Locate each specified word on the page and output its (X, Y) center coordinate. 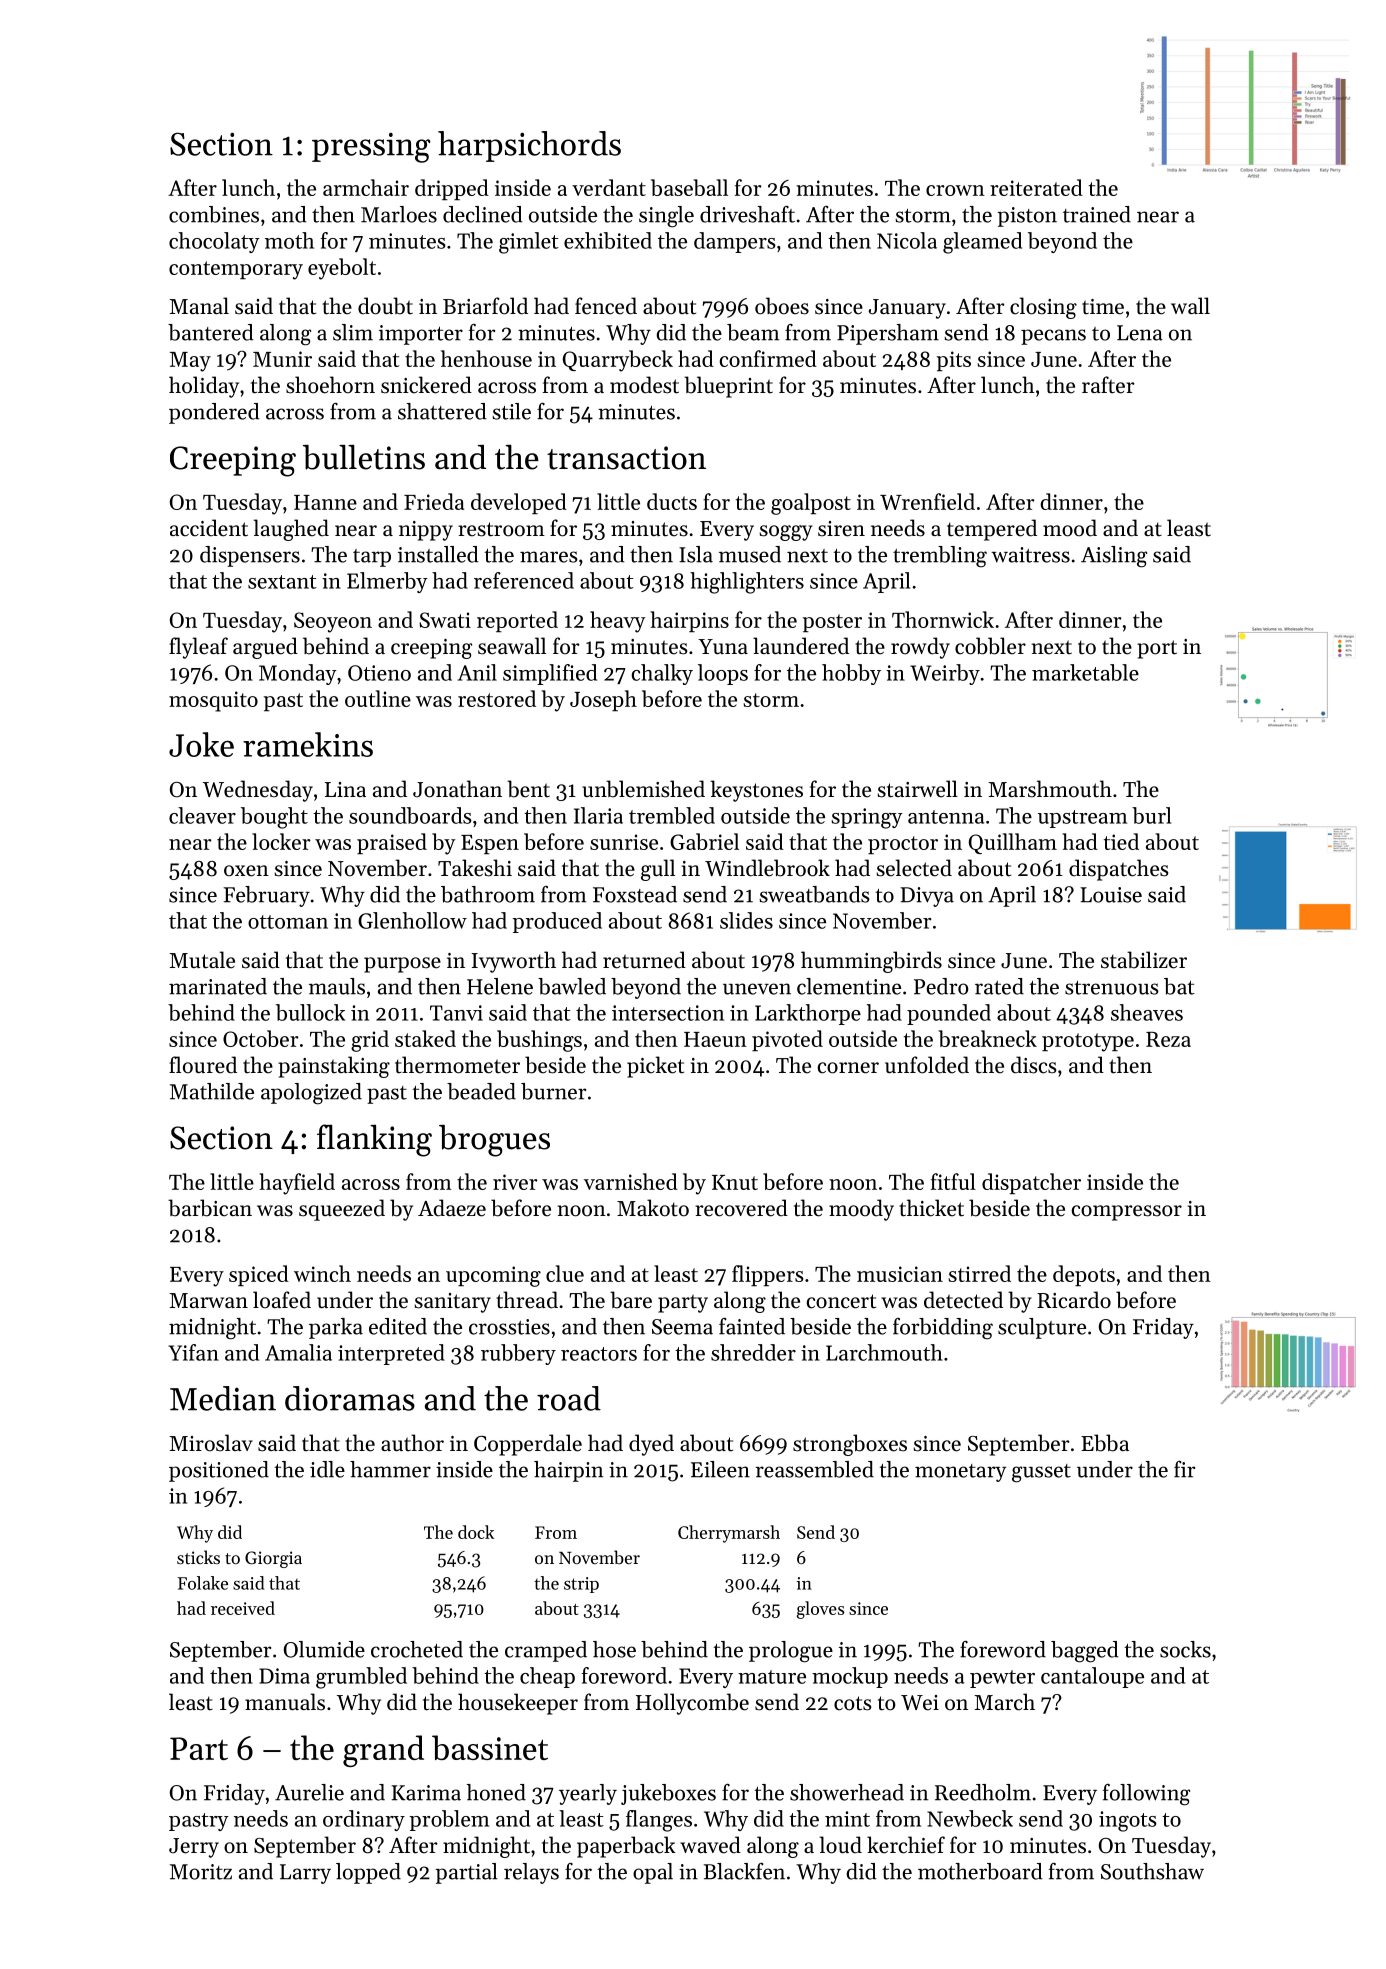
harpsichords (529, 146)
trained (1097, 214)
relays (531, 1873)
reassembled (815, 1469)
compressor (1126, 1213)
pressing (371, 147)
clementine (849, 986)
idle (327, 1469)
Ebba (1105, 1443)
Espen (490, 844)
